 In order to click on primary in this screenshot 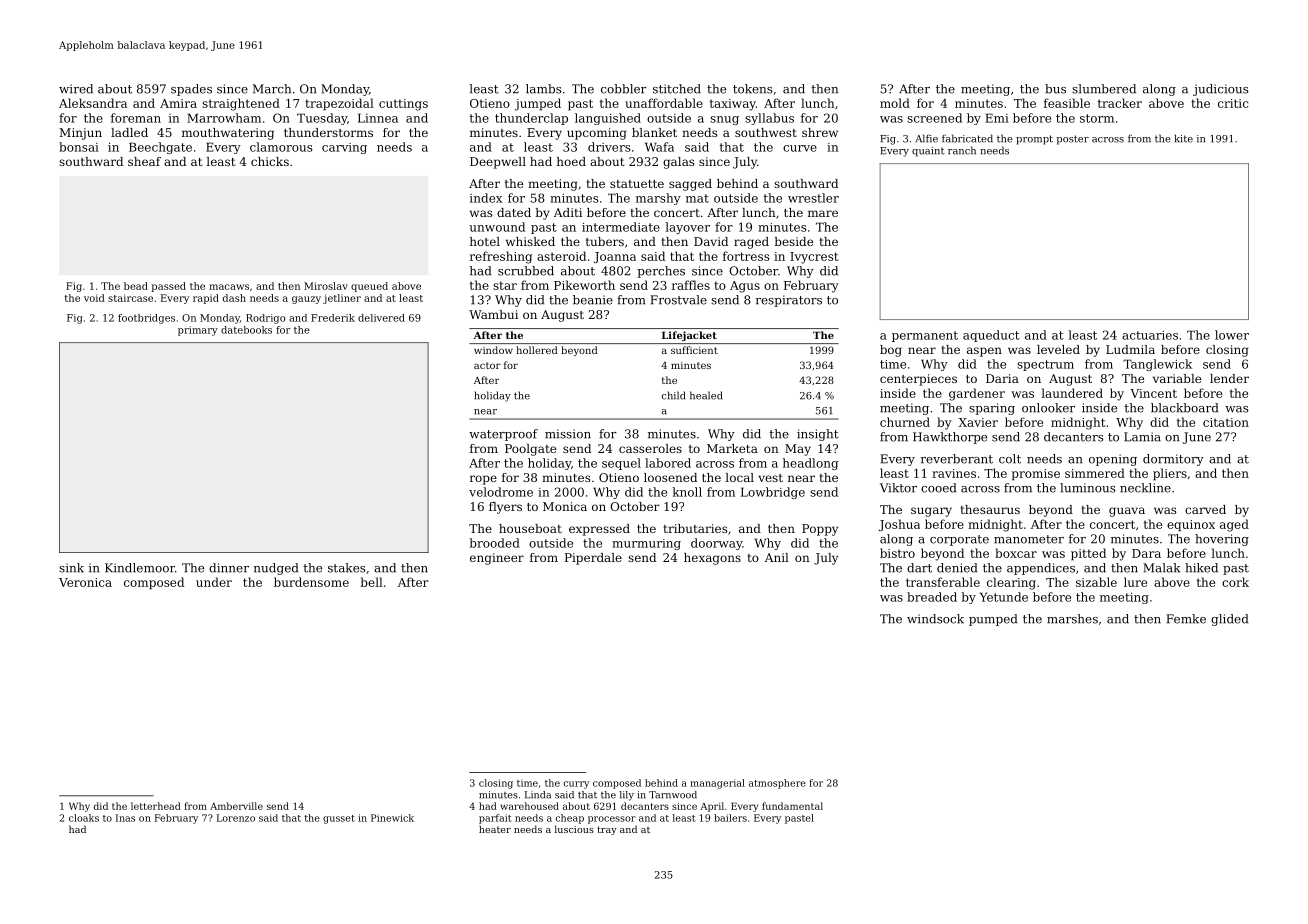, I will do `click(198, 331)`.
